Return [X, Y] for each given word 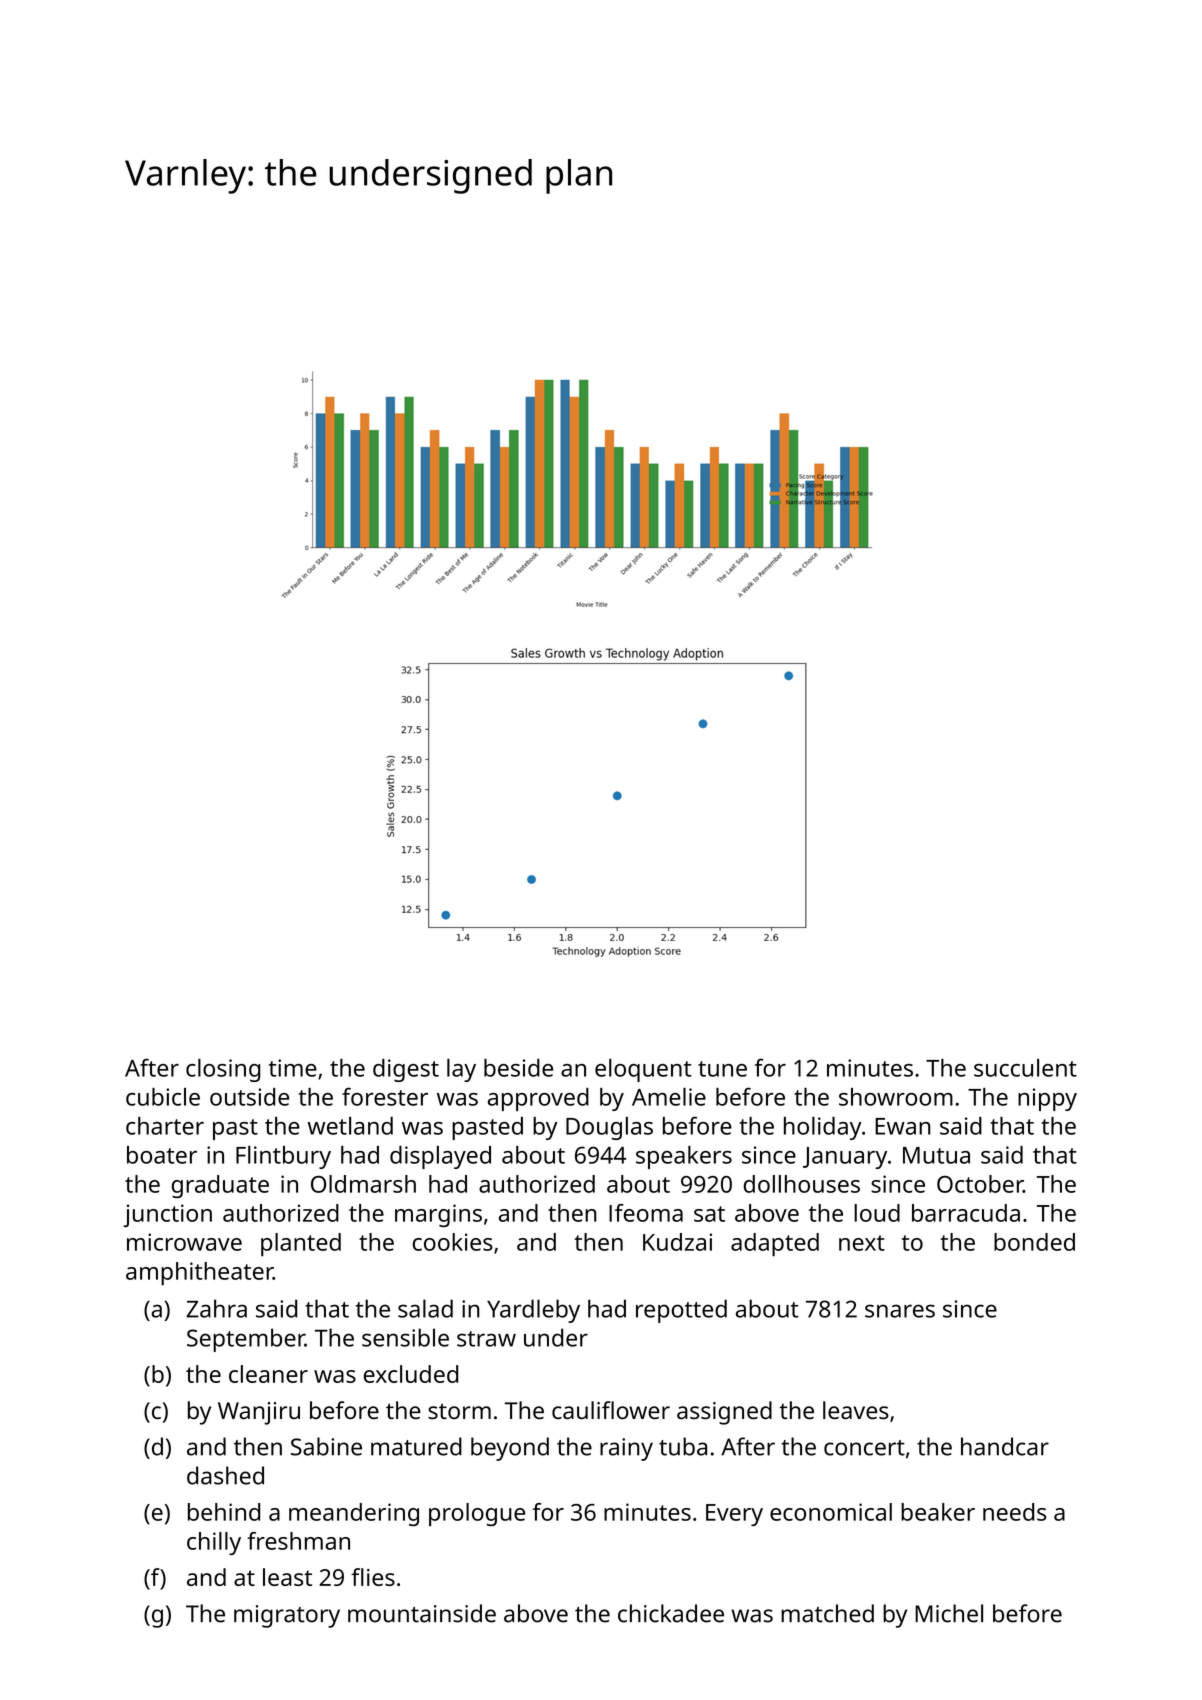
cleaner [268, 1374]
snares [900, 1311]
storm [459, 1411]
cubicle [163, 1097]
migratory [287, 1616]
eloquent [643, 1070]
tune [722, 1069]
